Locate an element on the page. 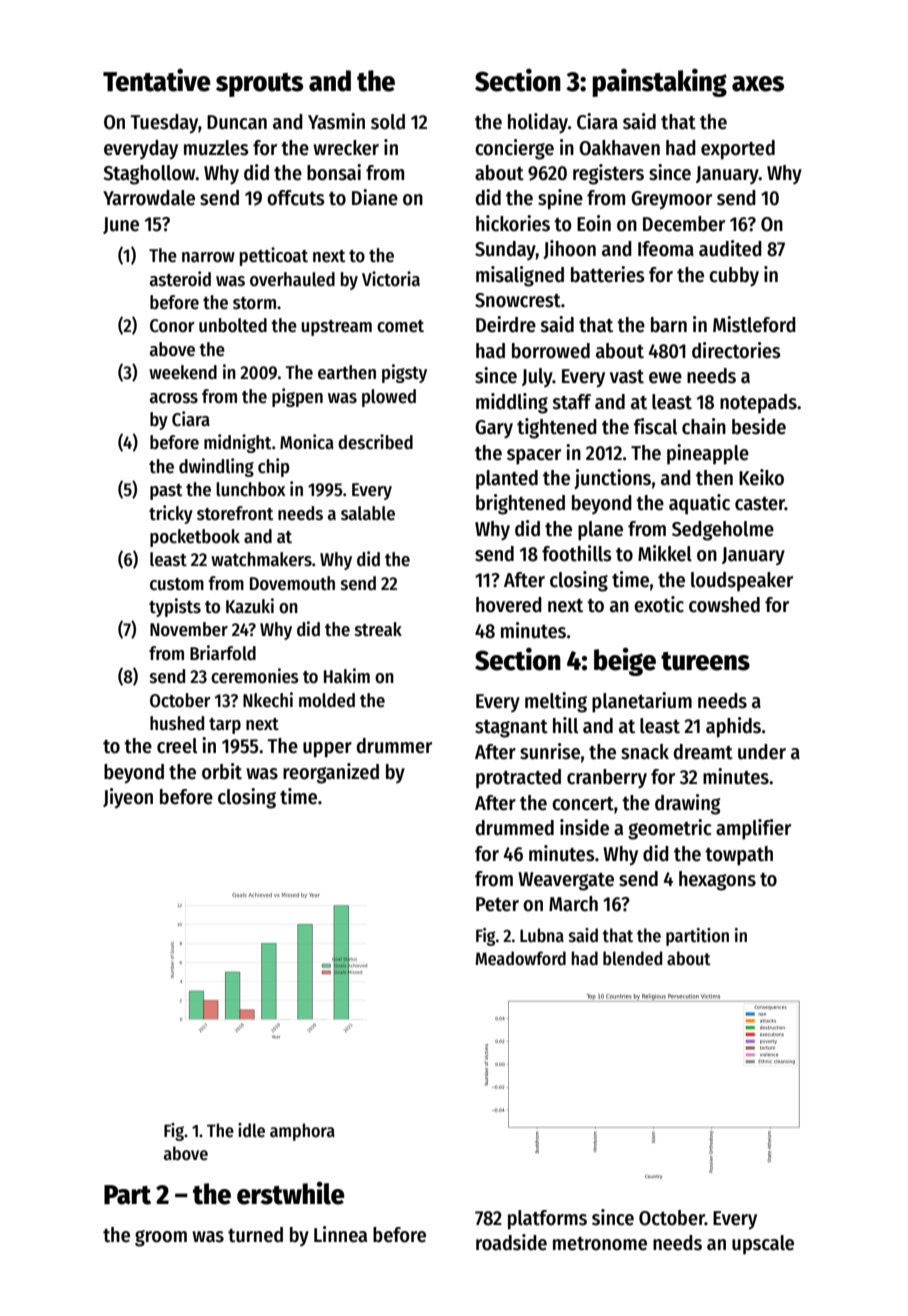 This document has width=908, height=1316. upper is located at coordinates (327, 750).
